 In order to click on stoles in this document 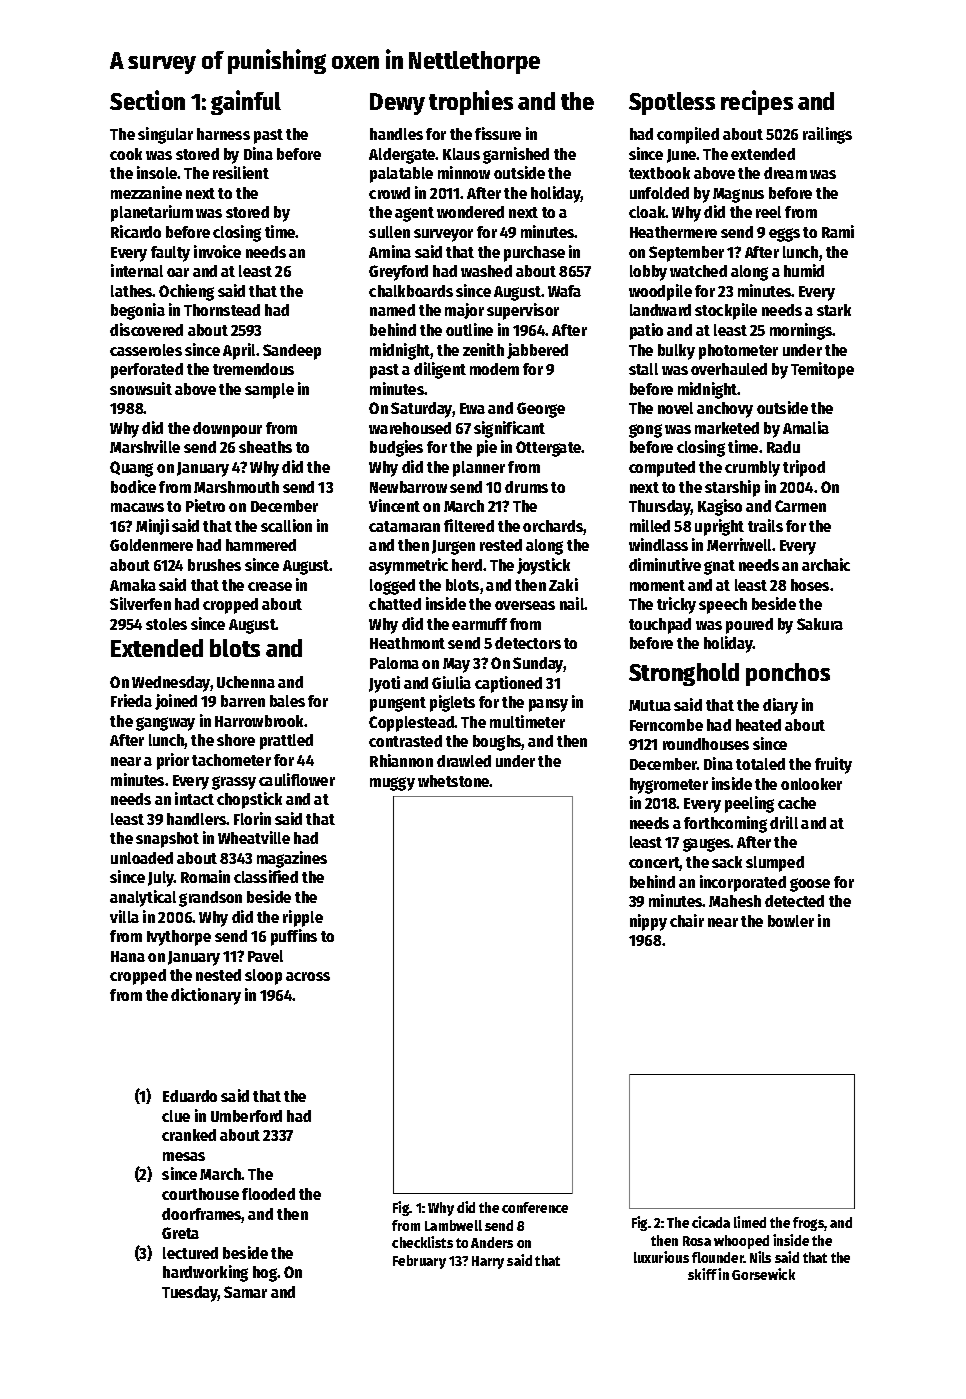, I will do `click(166, 624)`.
